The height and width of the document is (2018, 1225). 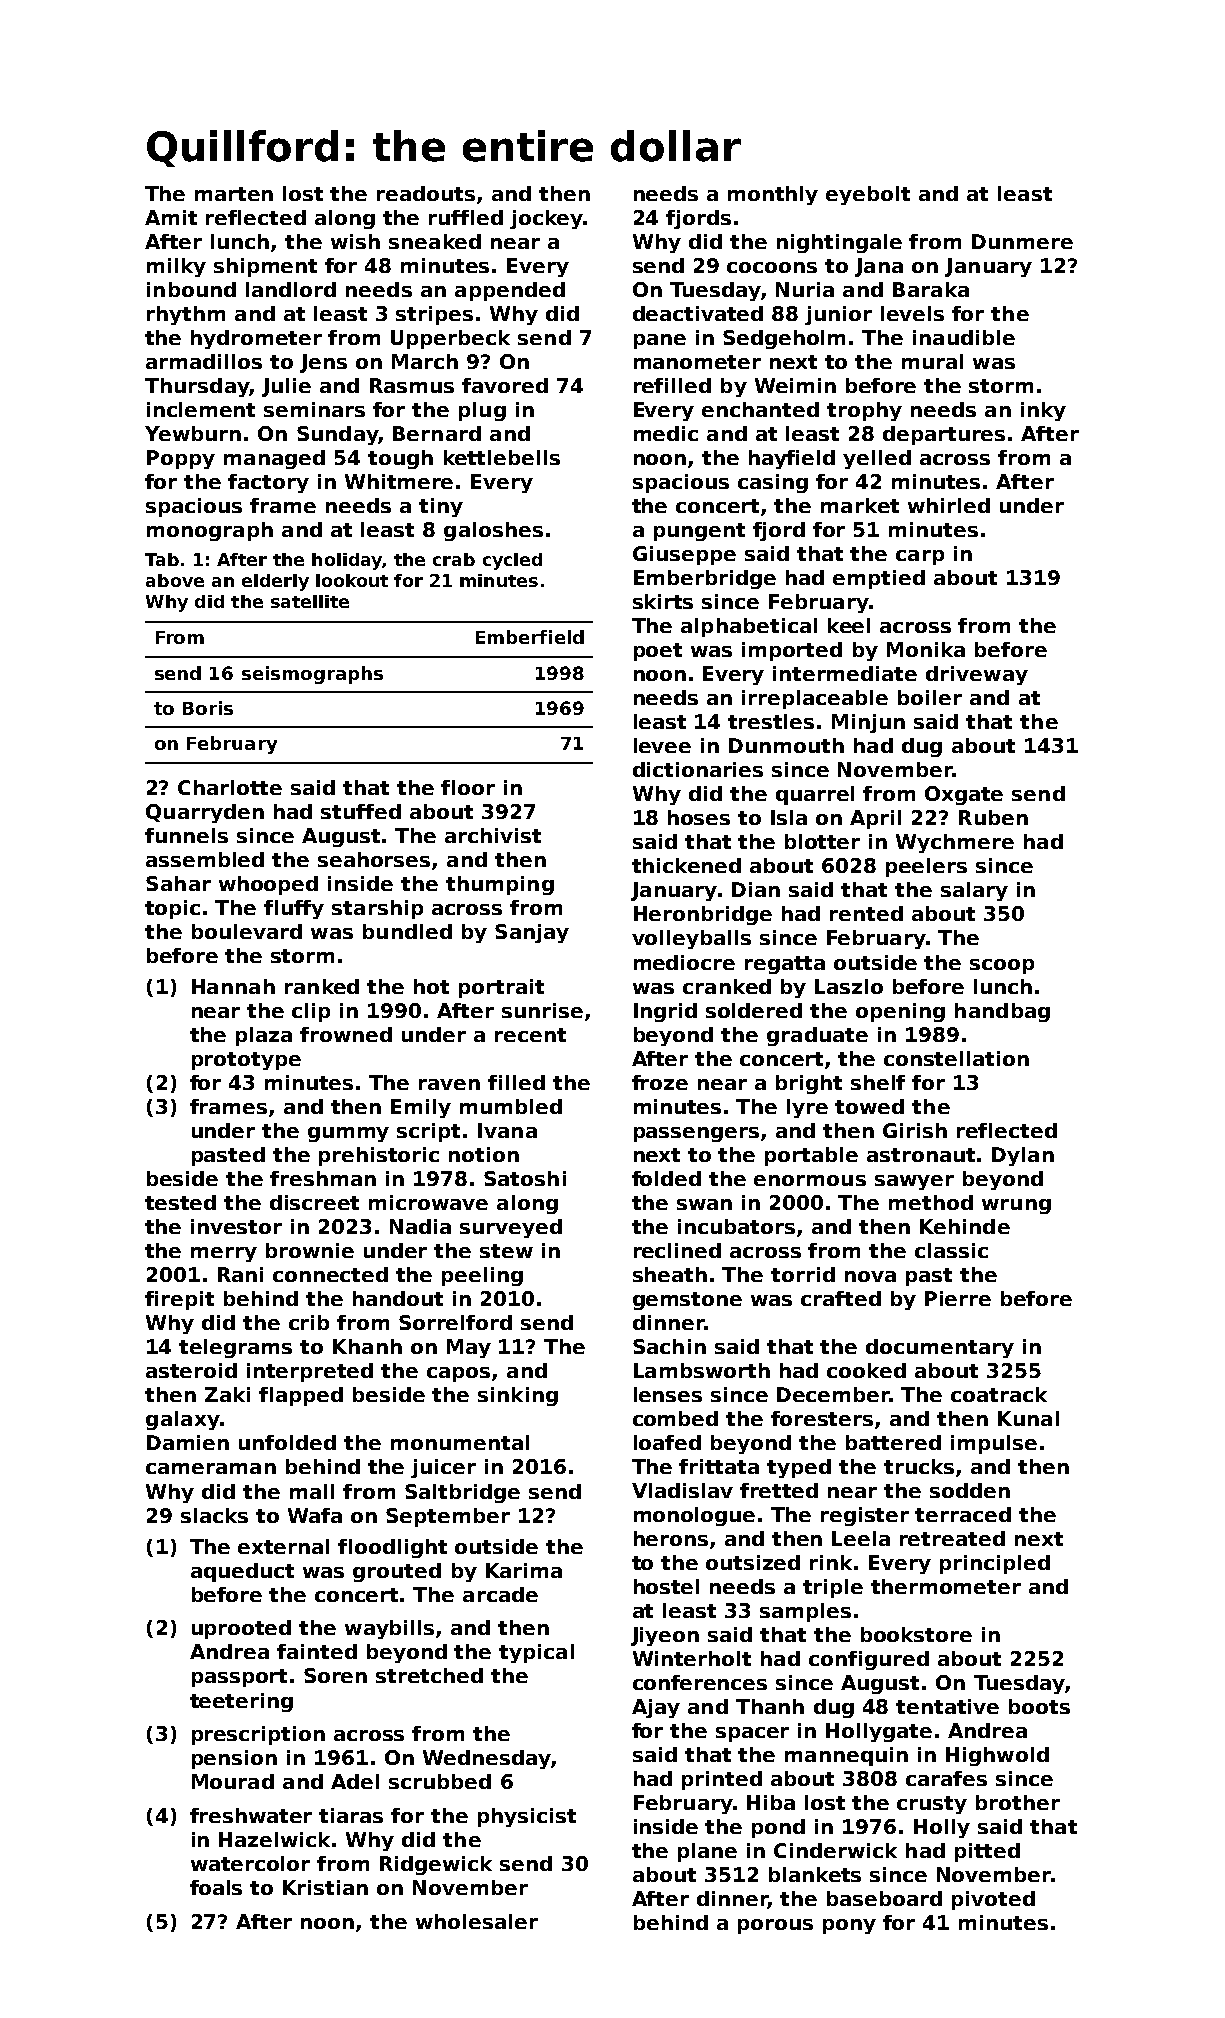 What do you see at coordinates (268, 885) in the document?
I see `whooped` at bounding box center [268, 885].
